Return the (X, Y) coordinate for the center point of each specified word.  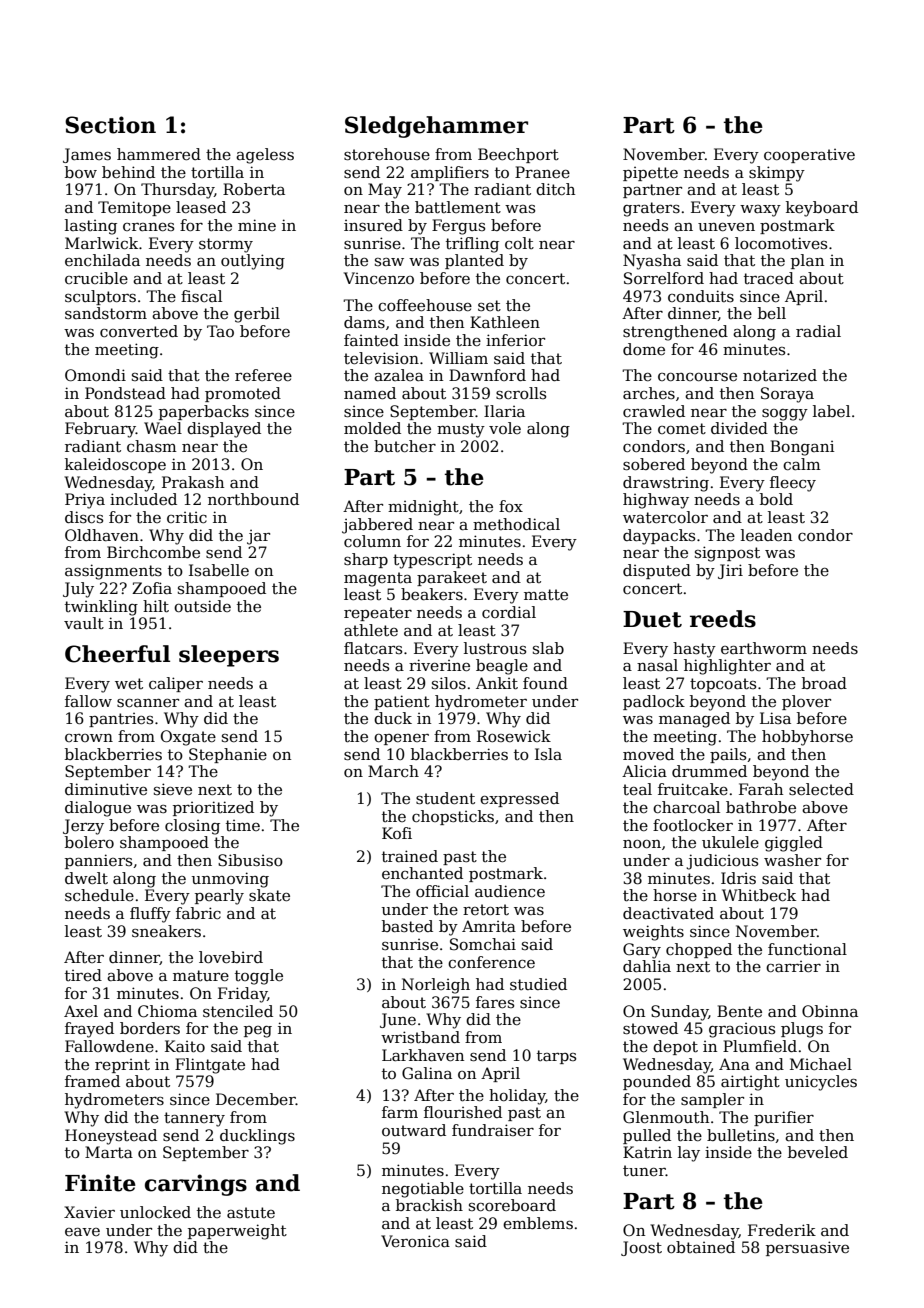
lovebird (231, 957)
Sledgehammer (436, 127)
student (445, 798)
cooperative (809, 156)
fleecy (793, 484)
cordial (509, 612)
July (78, 590)
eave (82, 1232)
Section (110, 125)
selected (821, 789)
